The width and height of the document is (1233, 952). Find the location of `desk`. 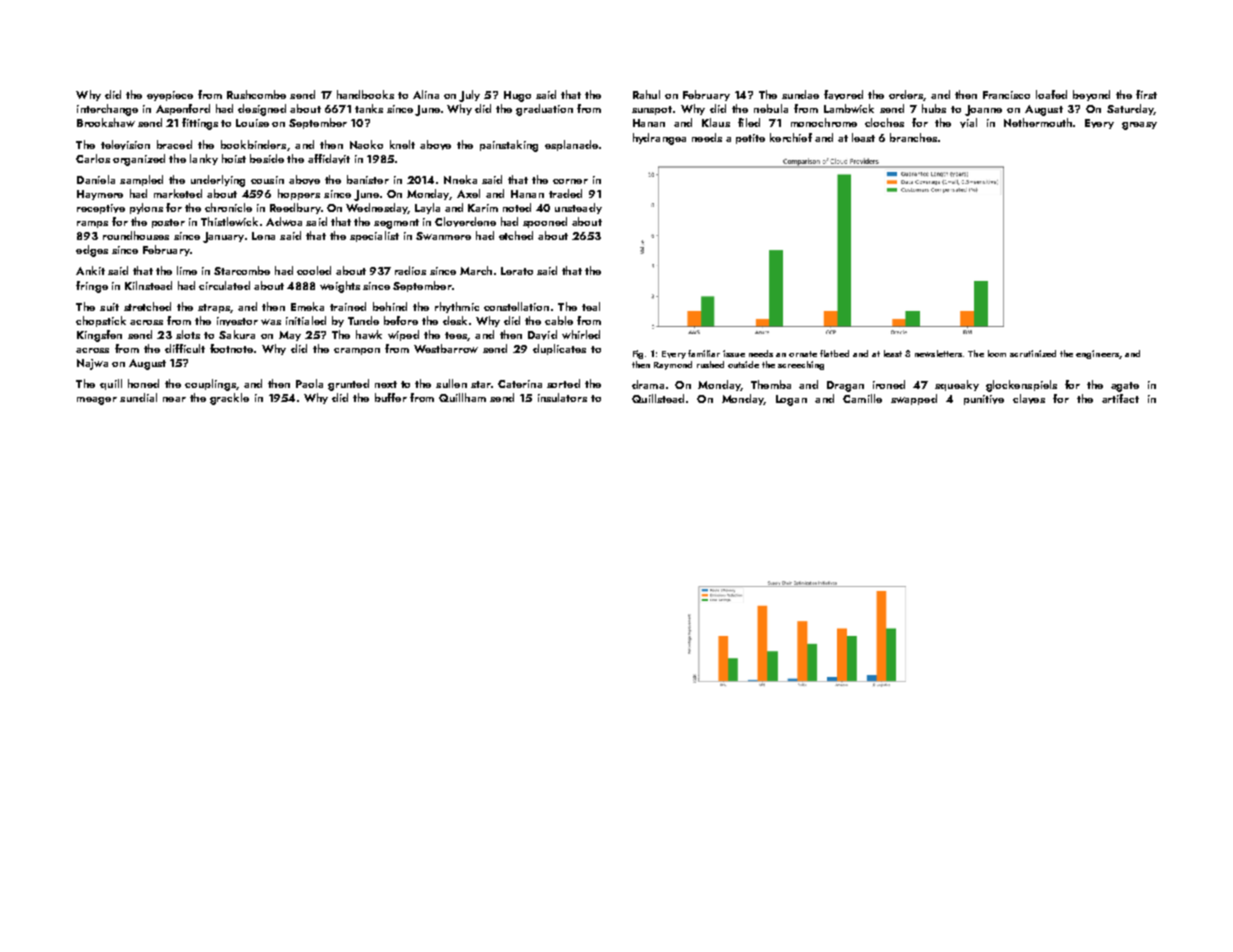

desk is located at coordinates (455, 320).
